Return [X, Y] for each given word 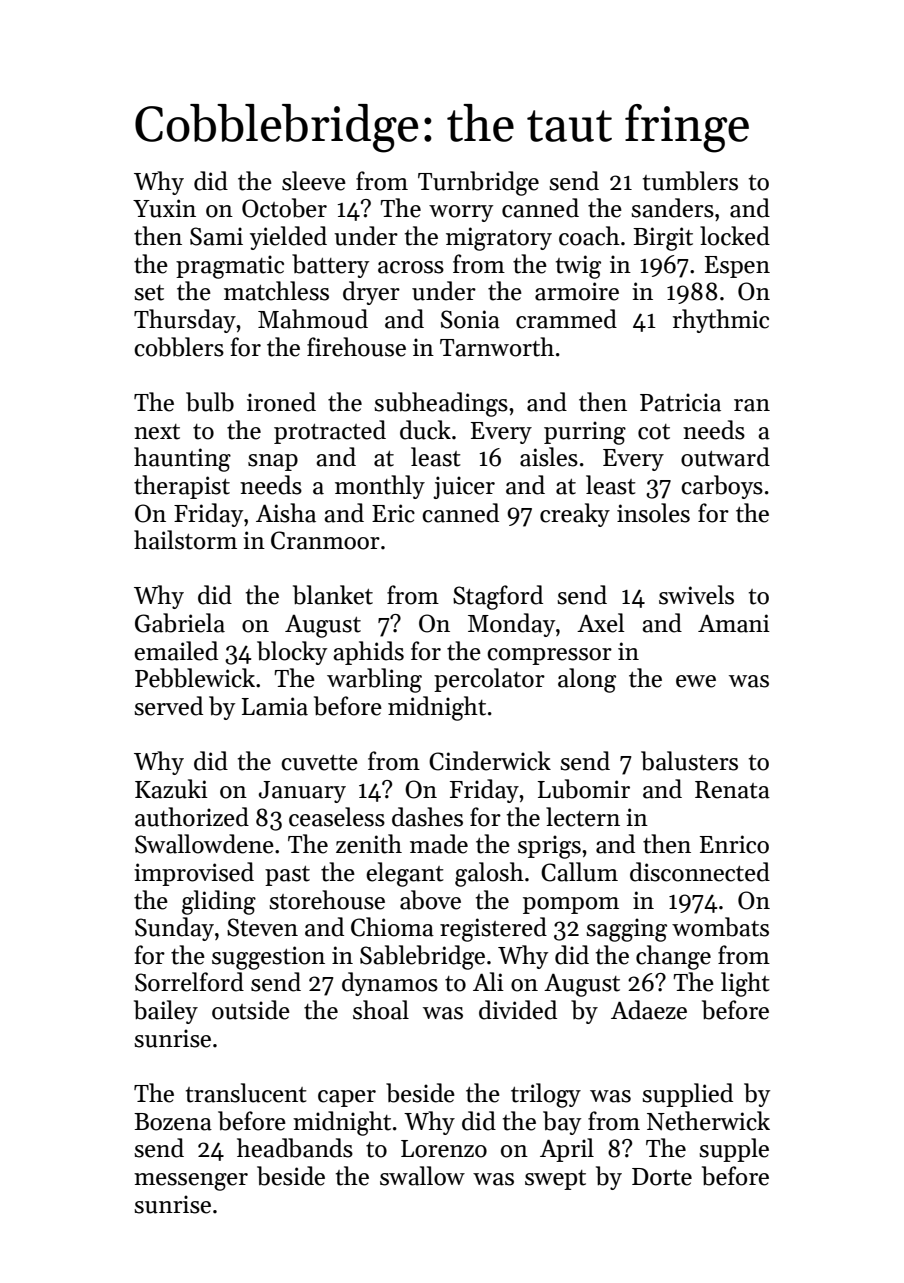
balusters [689, 761]
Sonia [470, 319]
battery [330, 266]
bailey [166, 1012]
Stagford [498, 597]
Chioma [392, 927]
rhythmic [721, 321]
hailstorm [185, 540]
